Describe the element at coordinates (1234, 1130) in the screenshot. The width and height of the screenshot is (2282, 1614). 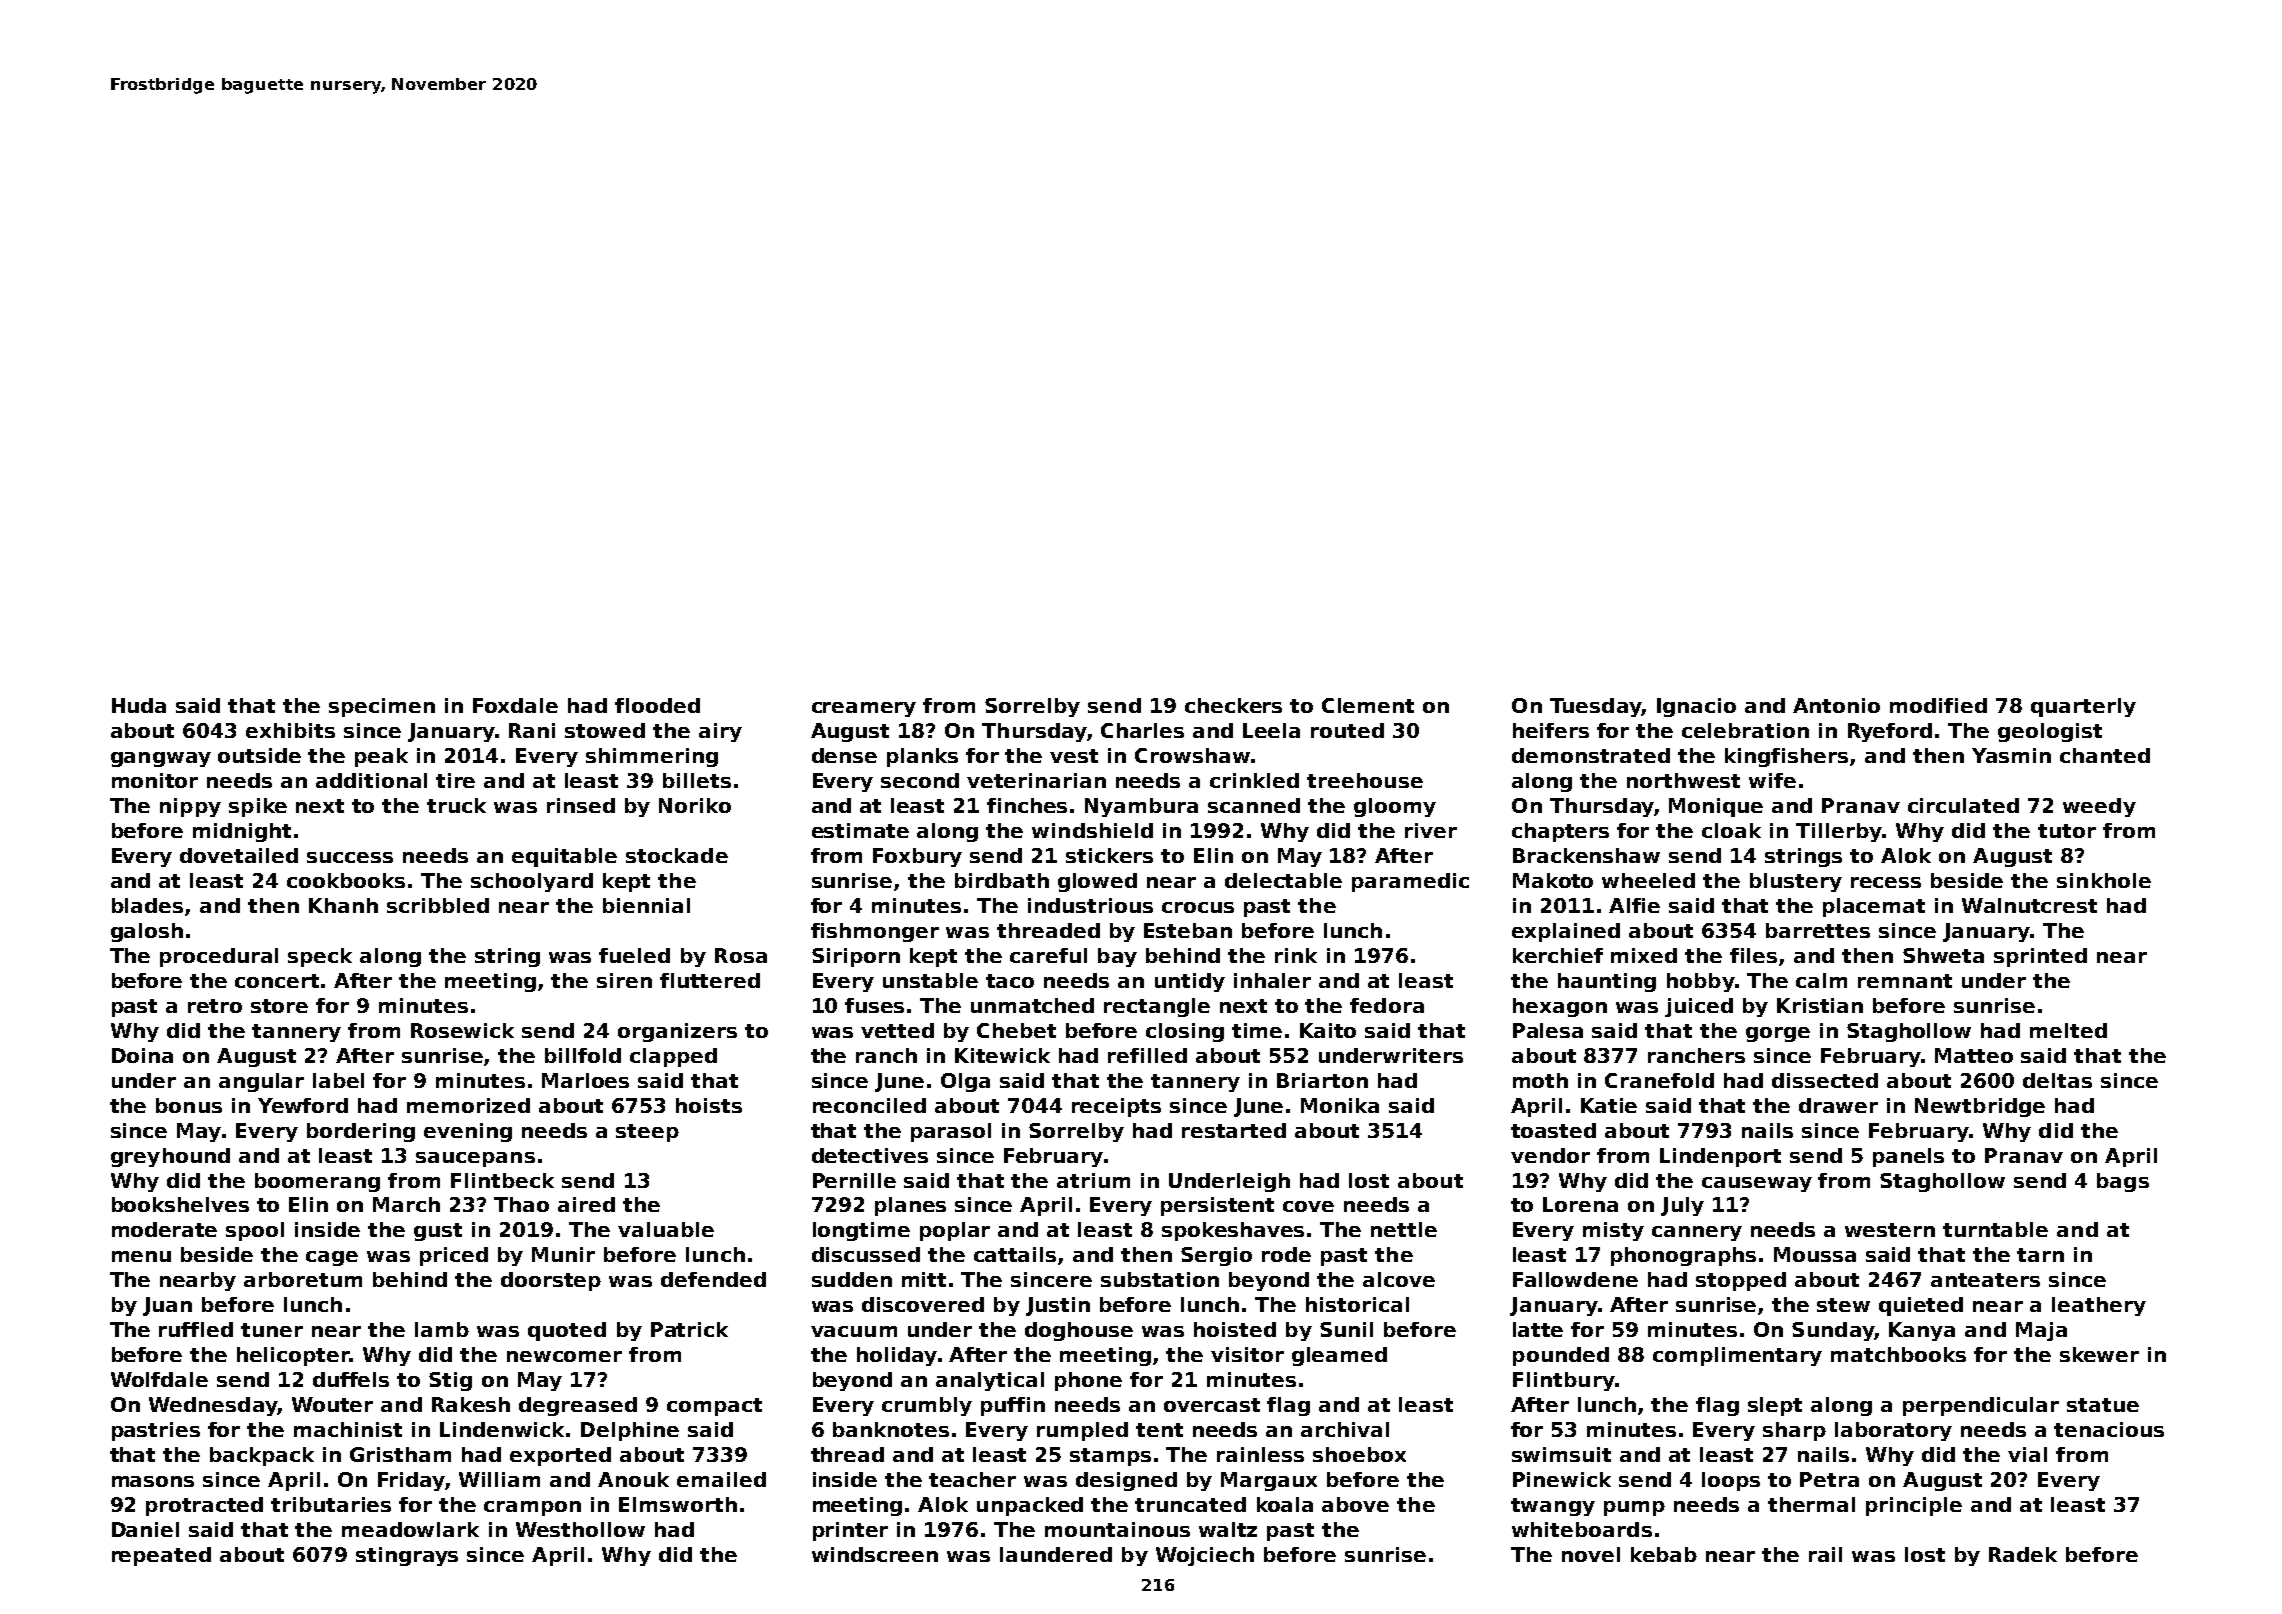
I see `restarted` at that location.
